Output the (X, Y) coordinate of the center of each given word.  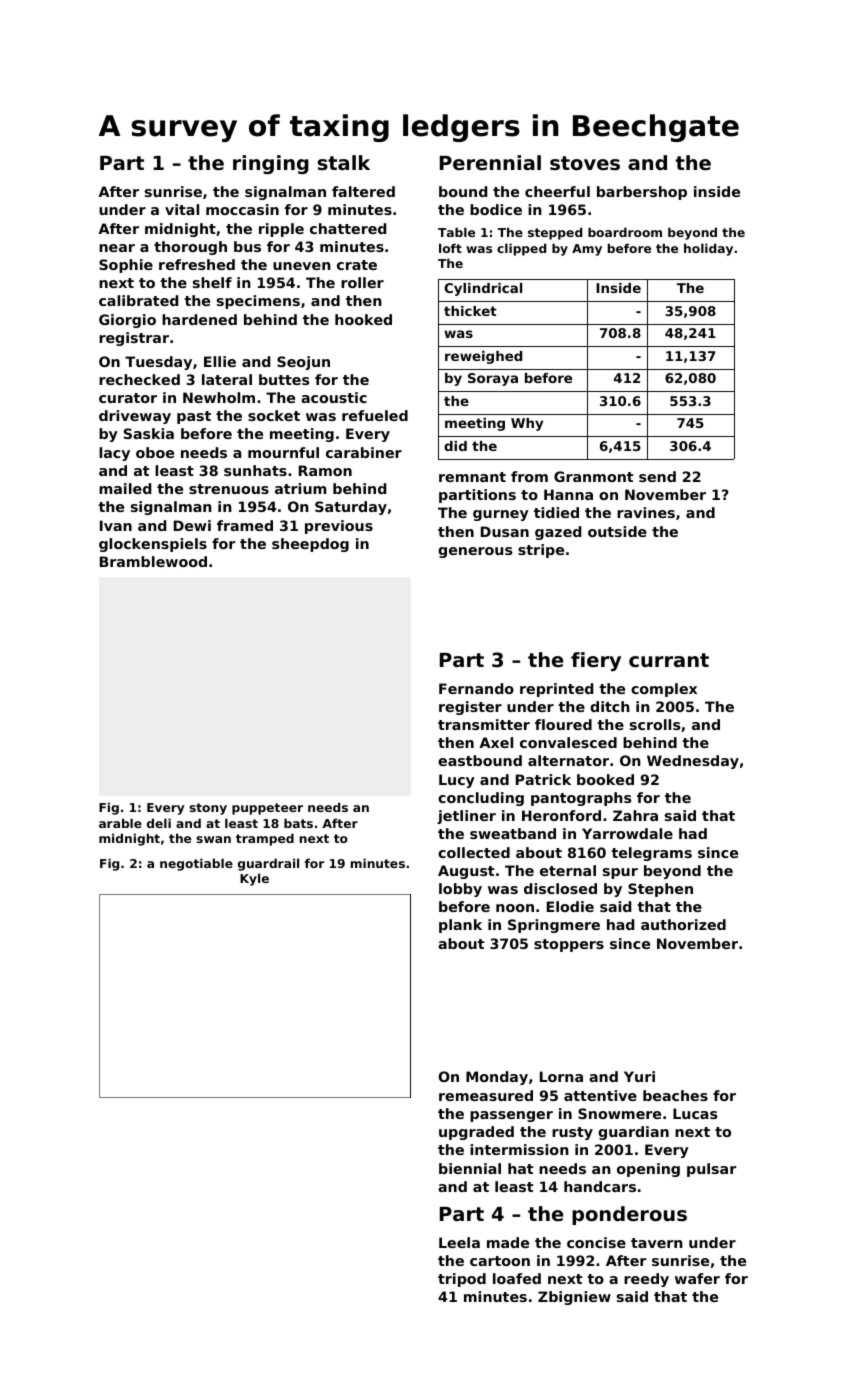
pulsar (711, 1170)
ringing (271, 164)
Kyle (254, 879)
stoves (585, 163)
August (466, 872)
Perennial (490, 162)
